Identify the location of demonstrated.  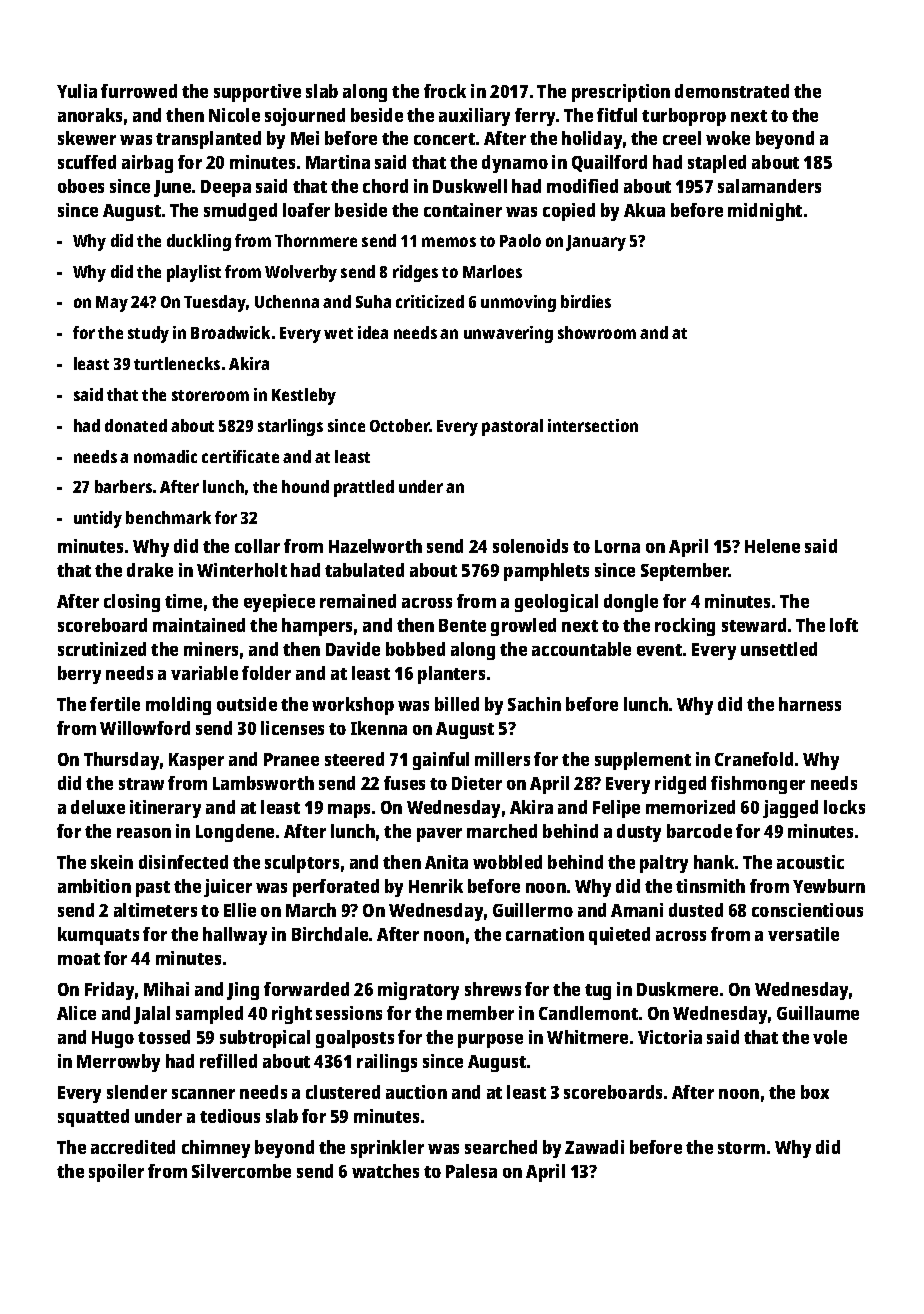
(732, 91).
